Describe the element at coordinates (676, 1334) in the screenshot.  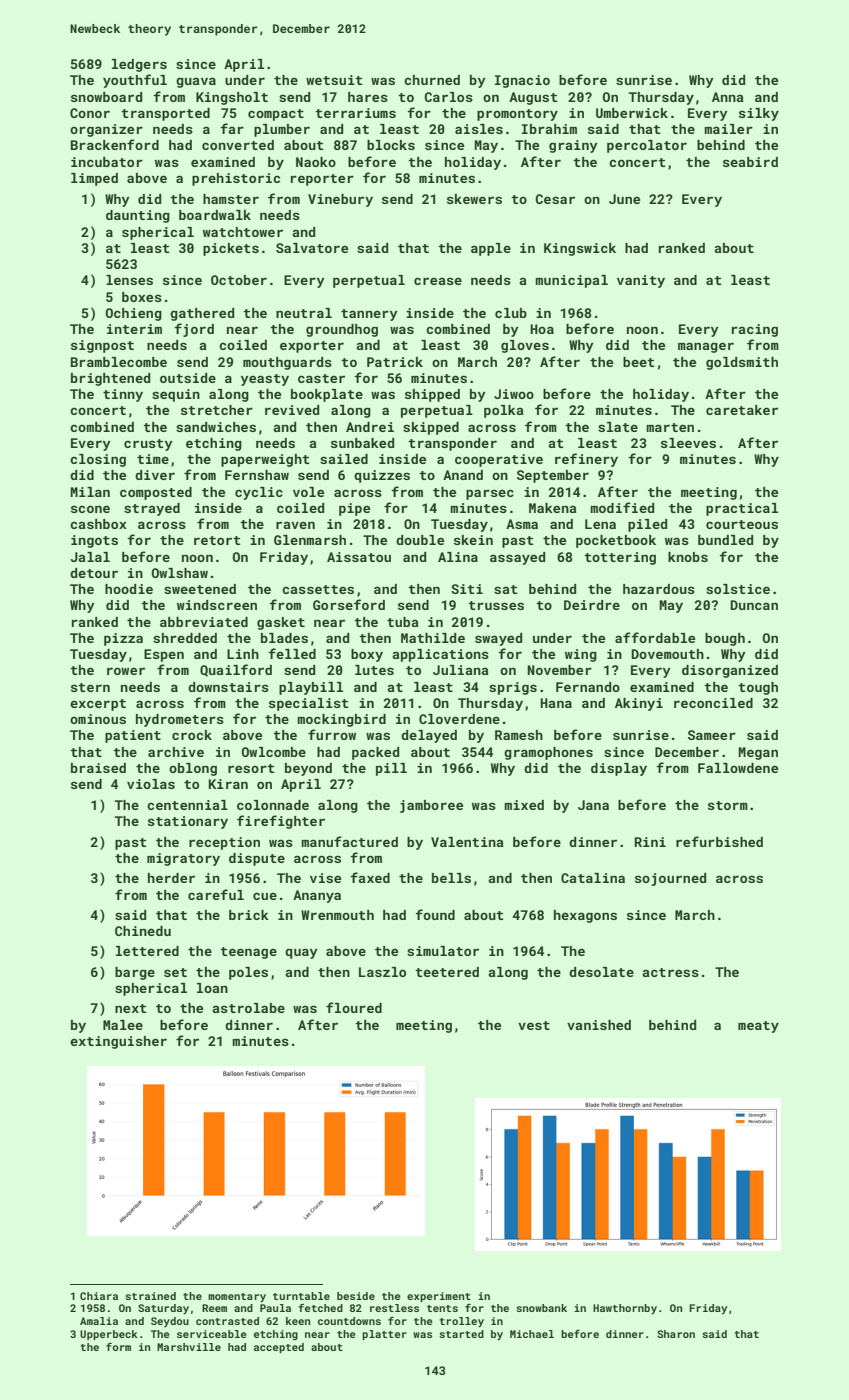
I see `Sharon` at that location.
